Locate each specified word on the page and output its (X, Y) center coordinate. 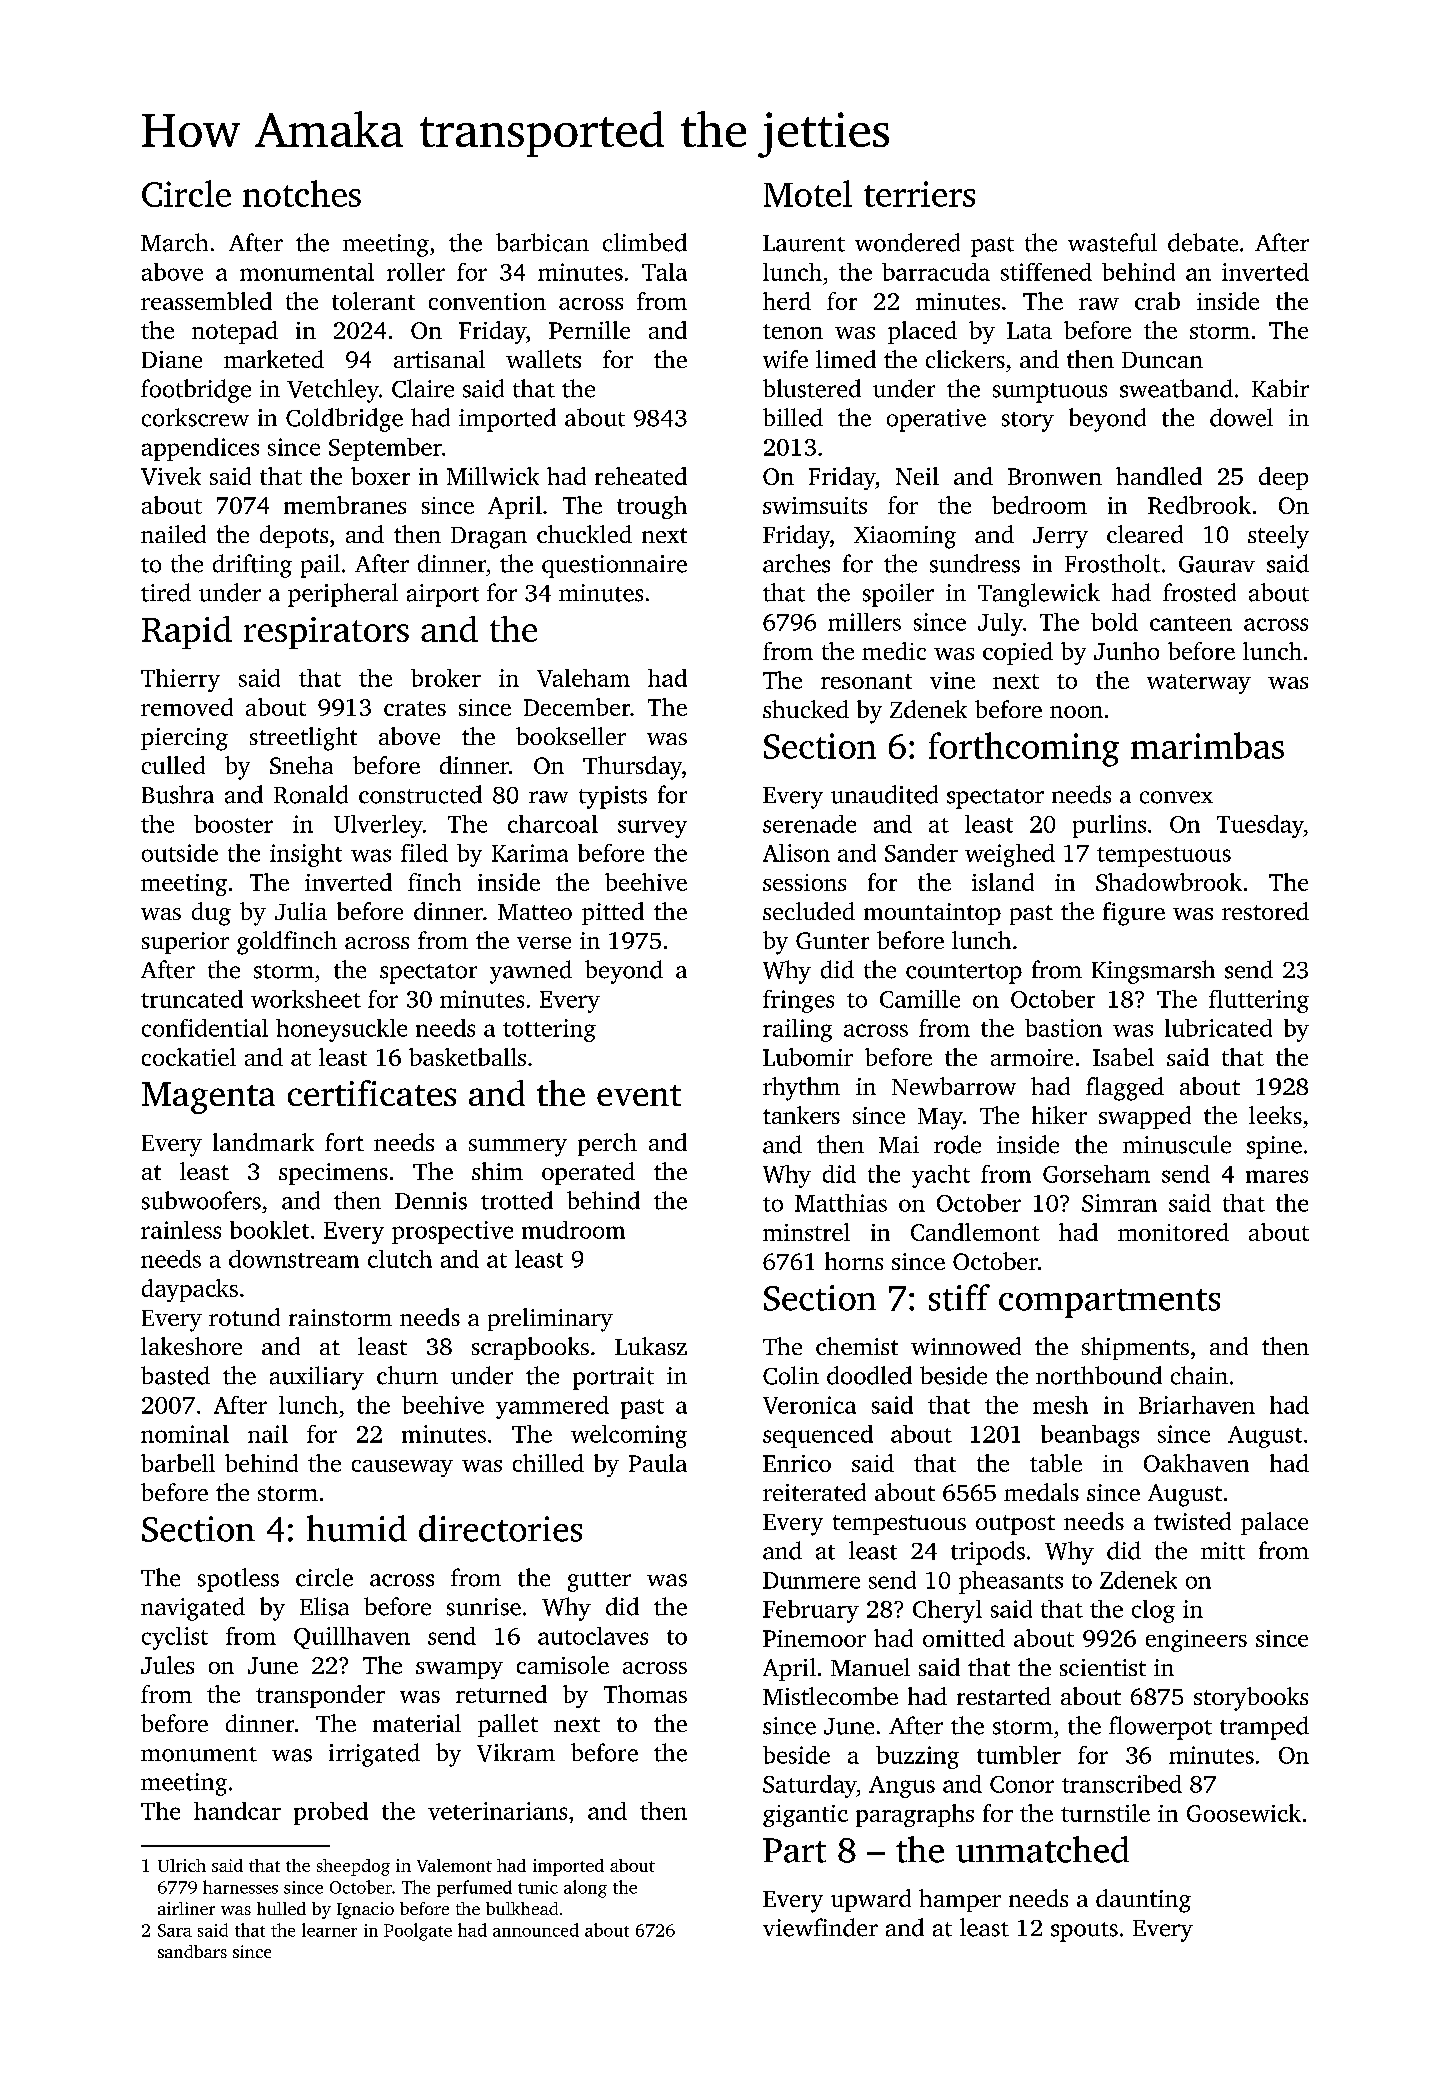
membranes (345, 505)
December (577, 707)
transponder (320, 1696)
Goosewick (1244, 1813)
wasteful (1112, 242)
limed (846, 359)
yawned (531, 972)
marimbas (1207, 745)
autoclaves (593, 1636)
